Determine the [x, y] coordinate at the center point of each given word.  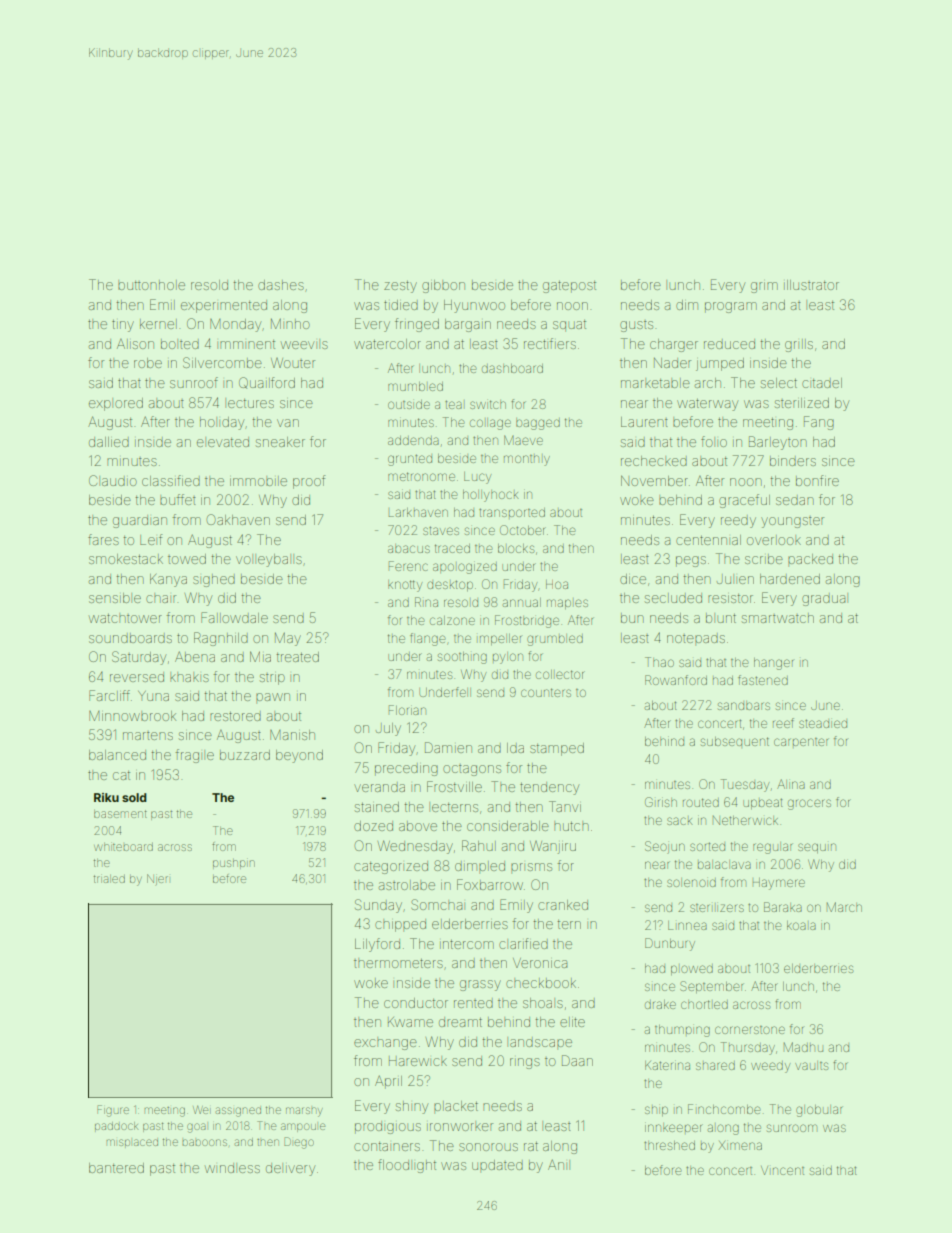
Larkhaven [418, 512]
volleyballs [269, 560]
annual [522, 602]
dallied [109, 442]
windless [232, 1168]
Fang [819, 423]
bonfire [817, 480]
